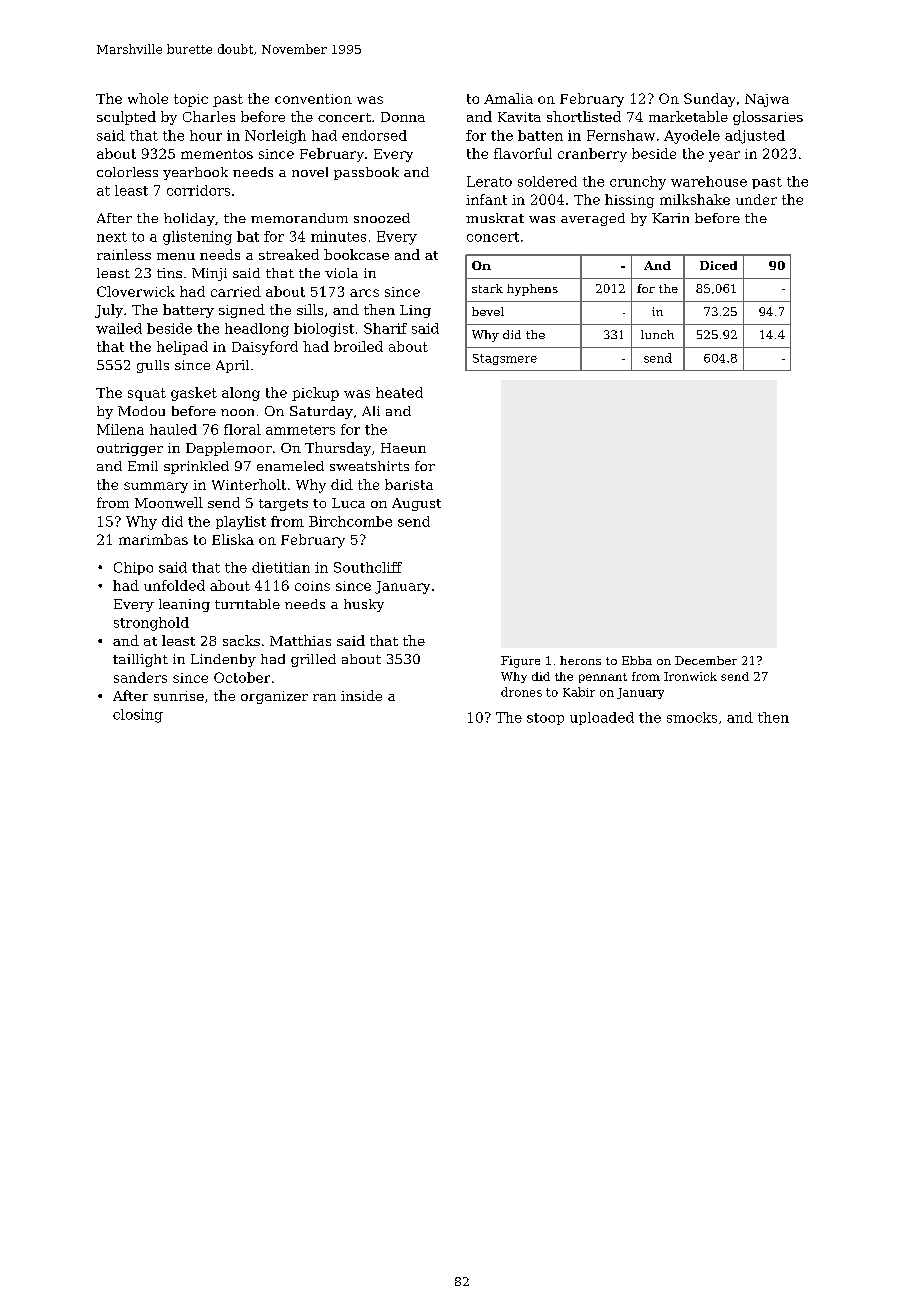 Image resolution: width=908 pixels, height=1316 pixels. I want to click on taillight, so click(140, 660).
